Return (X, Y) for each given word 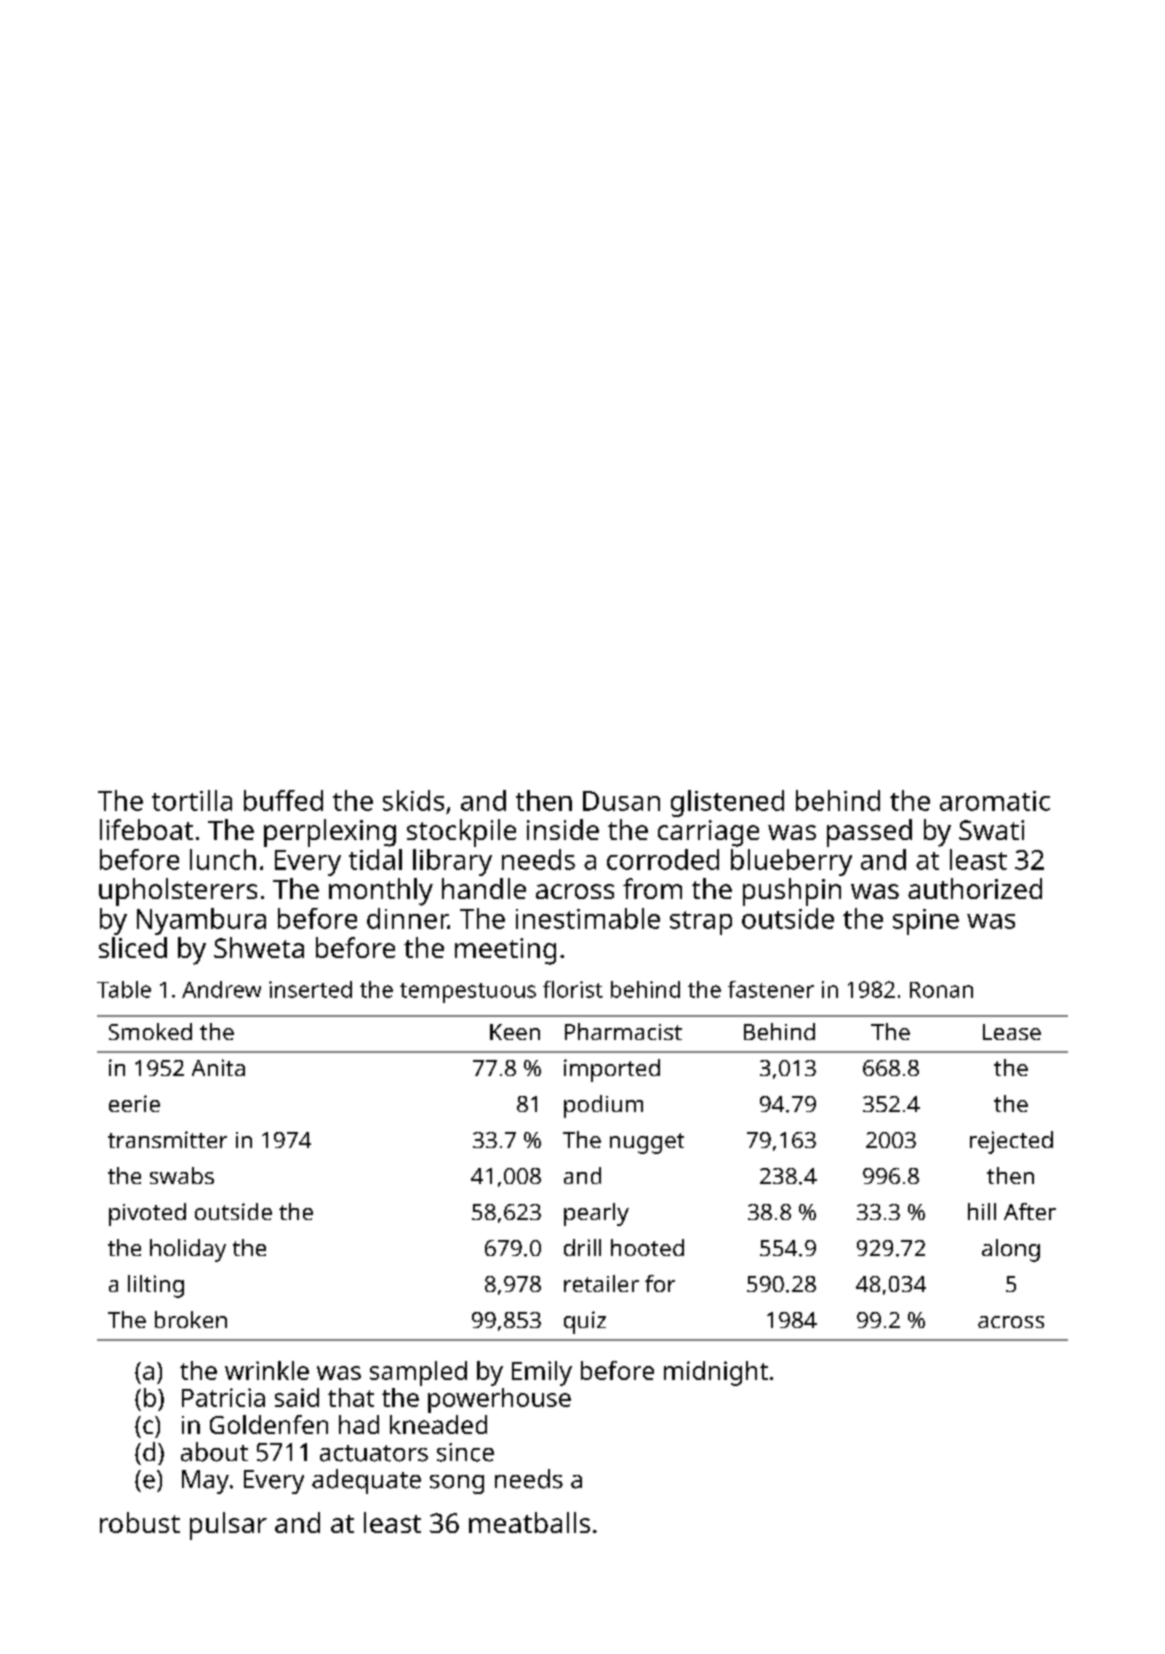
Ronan (941, 990)
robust (140, 1522)
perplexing (330, 833)
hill (982, 1211)
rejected (1011, 1142)
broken (191, 1319)
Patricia (223, 1397)
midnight (716, 1373)
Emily (542, 1373)
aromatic (995, 801)
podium (603, 1106)
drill (582, 1247)
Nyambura (201, 921)
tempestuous (468, 993)
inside (563, 829)
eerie (134, 1103)
